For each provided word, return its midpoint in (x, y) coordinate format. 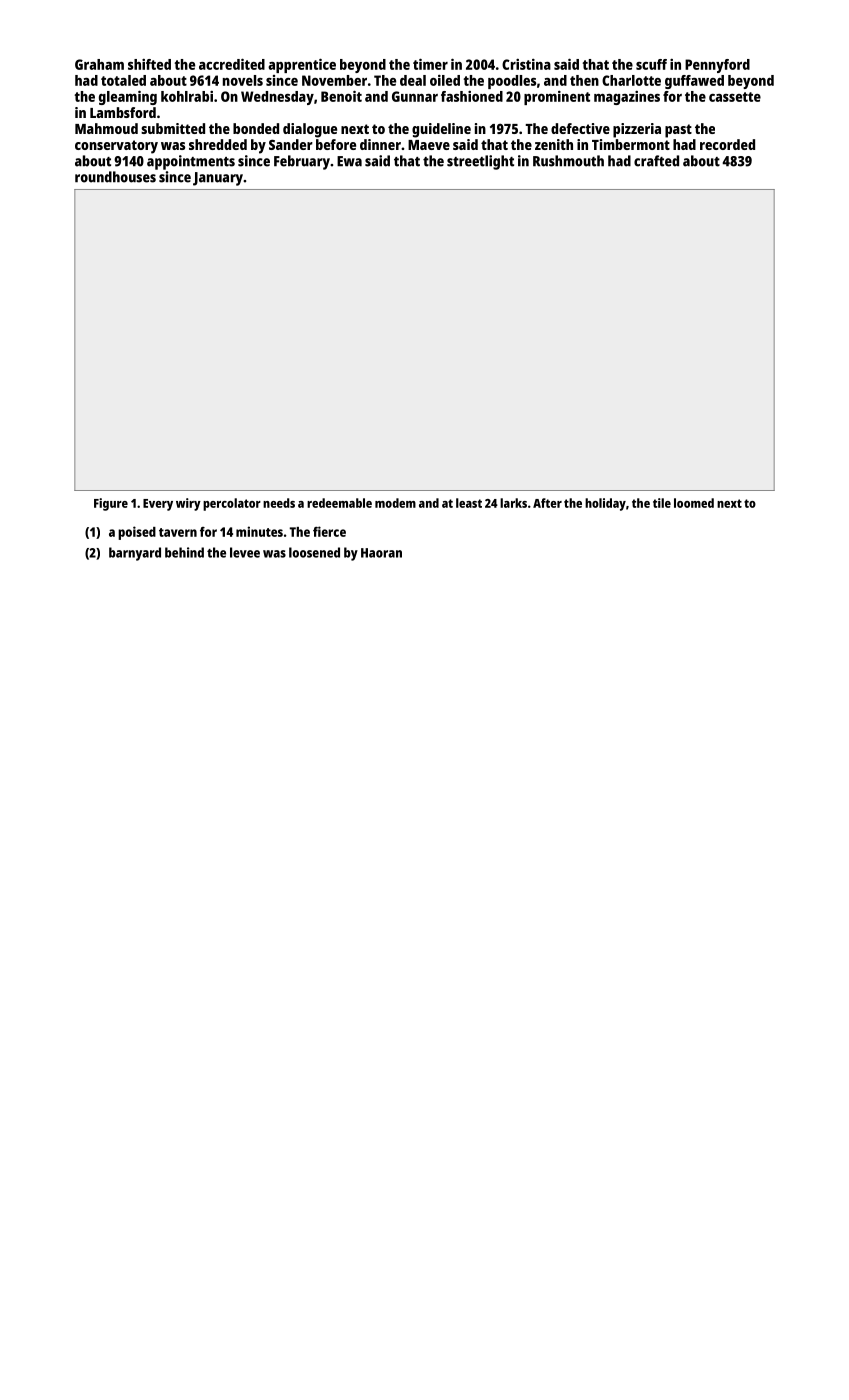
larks (513, 503)
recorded (727, 144)
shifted (149, 64)
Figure (111, 504)
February (302, 162)
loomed (694, 503)
